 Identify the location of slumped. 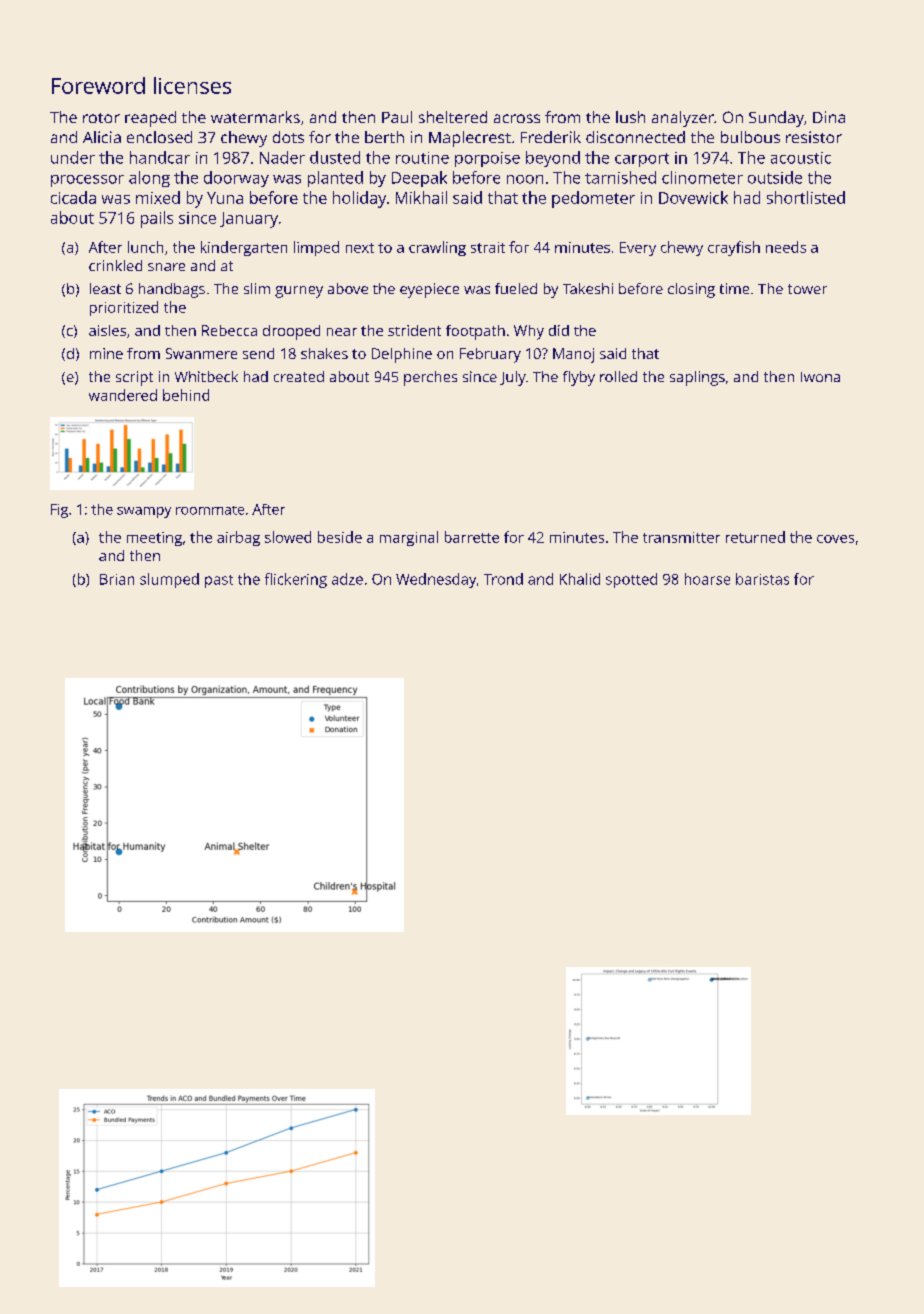
(169, 580).
